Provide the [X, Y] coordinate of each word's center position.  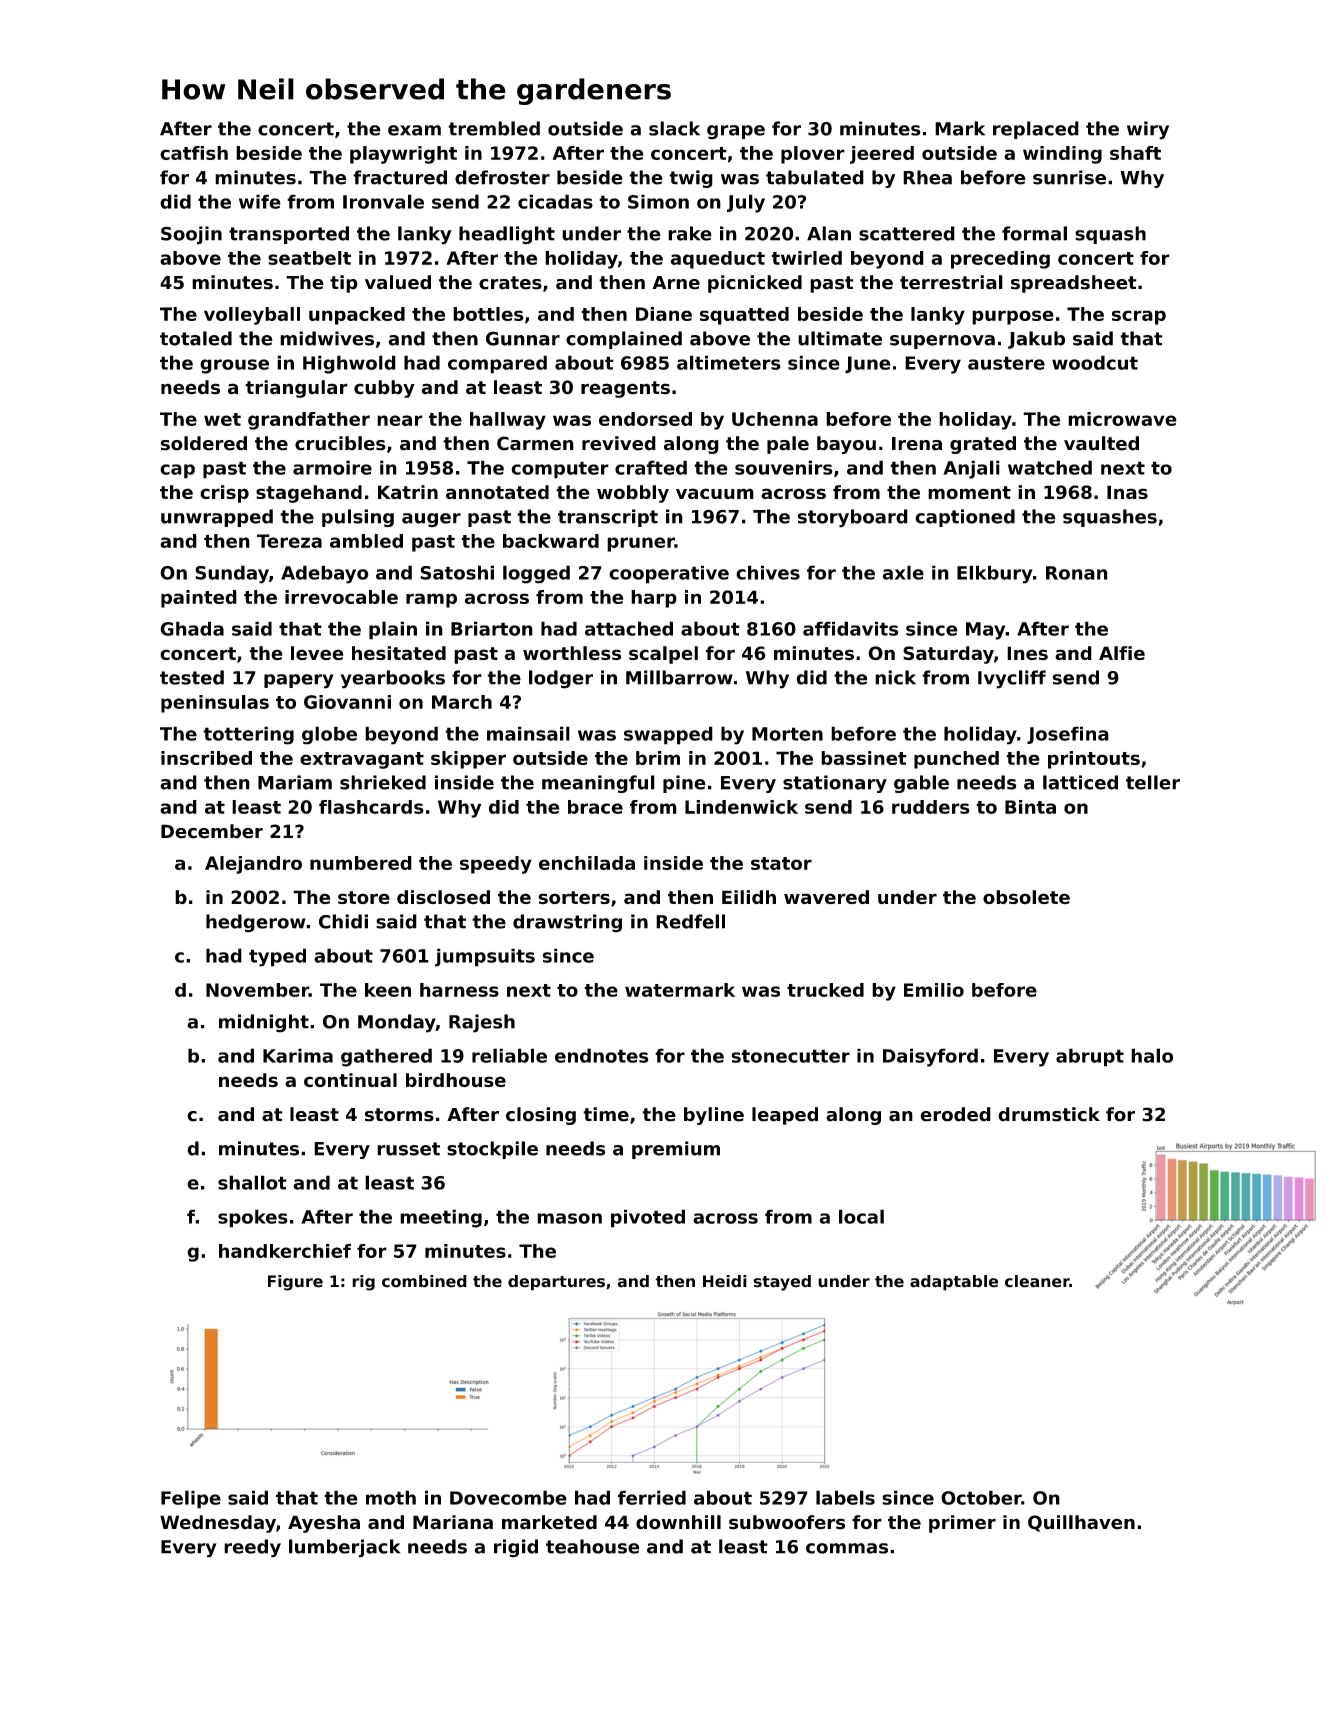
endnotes [602, 1055]
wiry [1148, 130]
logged [536, 574]
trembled [494, 128]
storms [399, 1115]
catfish [194, 153]
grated [983, 445]
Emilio [934, 990]
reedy [252, 1548]
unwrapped [217, 518]
